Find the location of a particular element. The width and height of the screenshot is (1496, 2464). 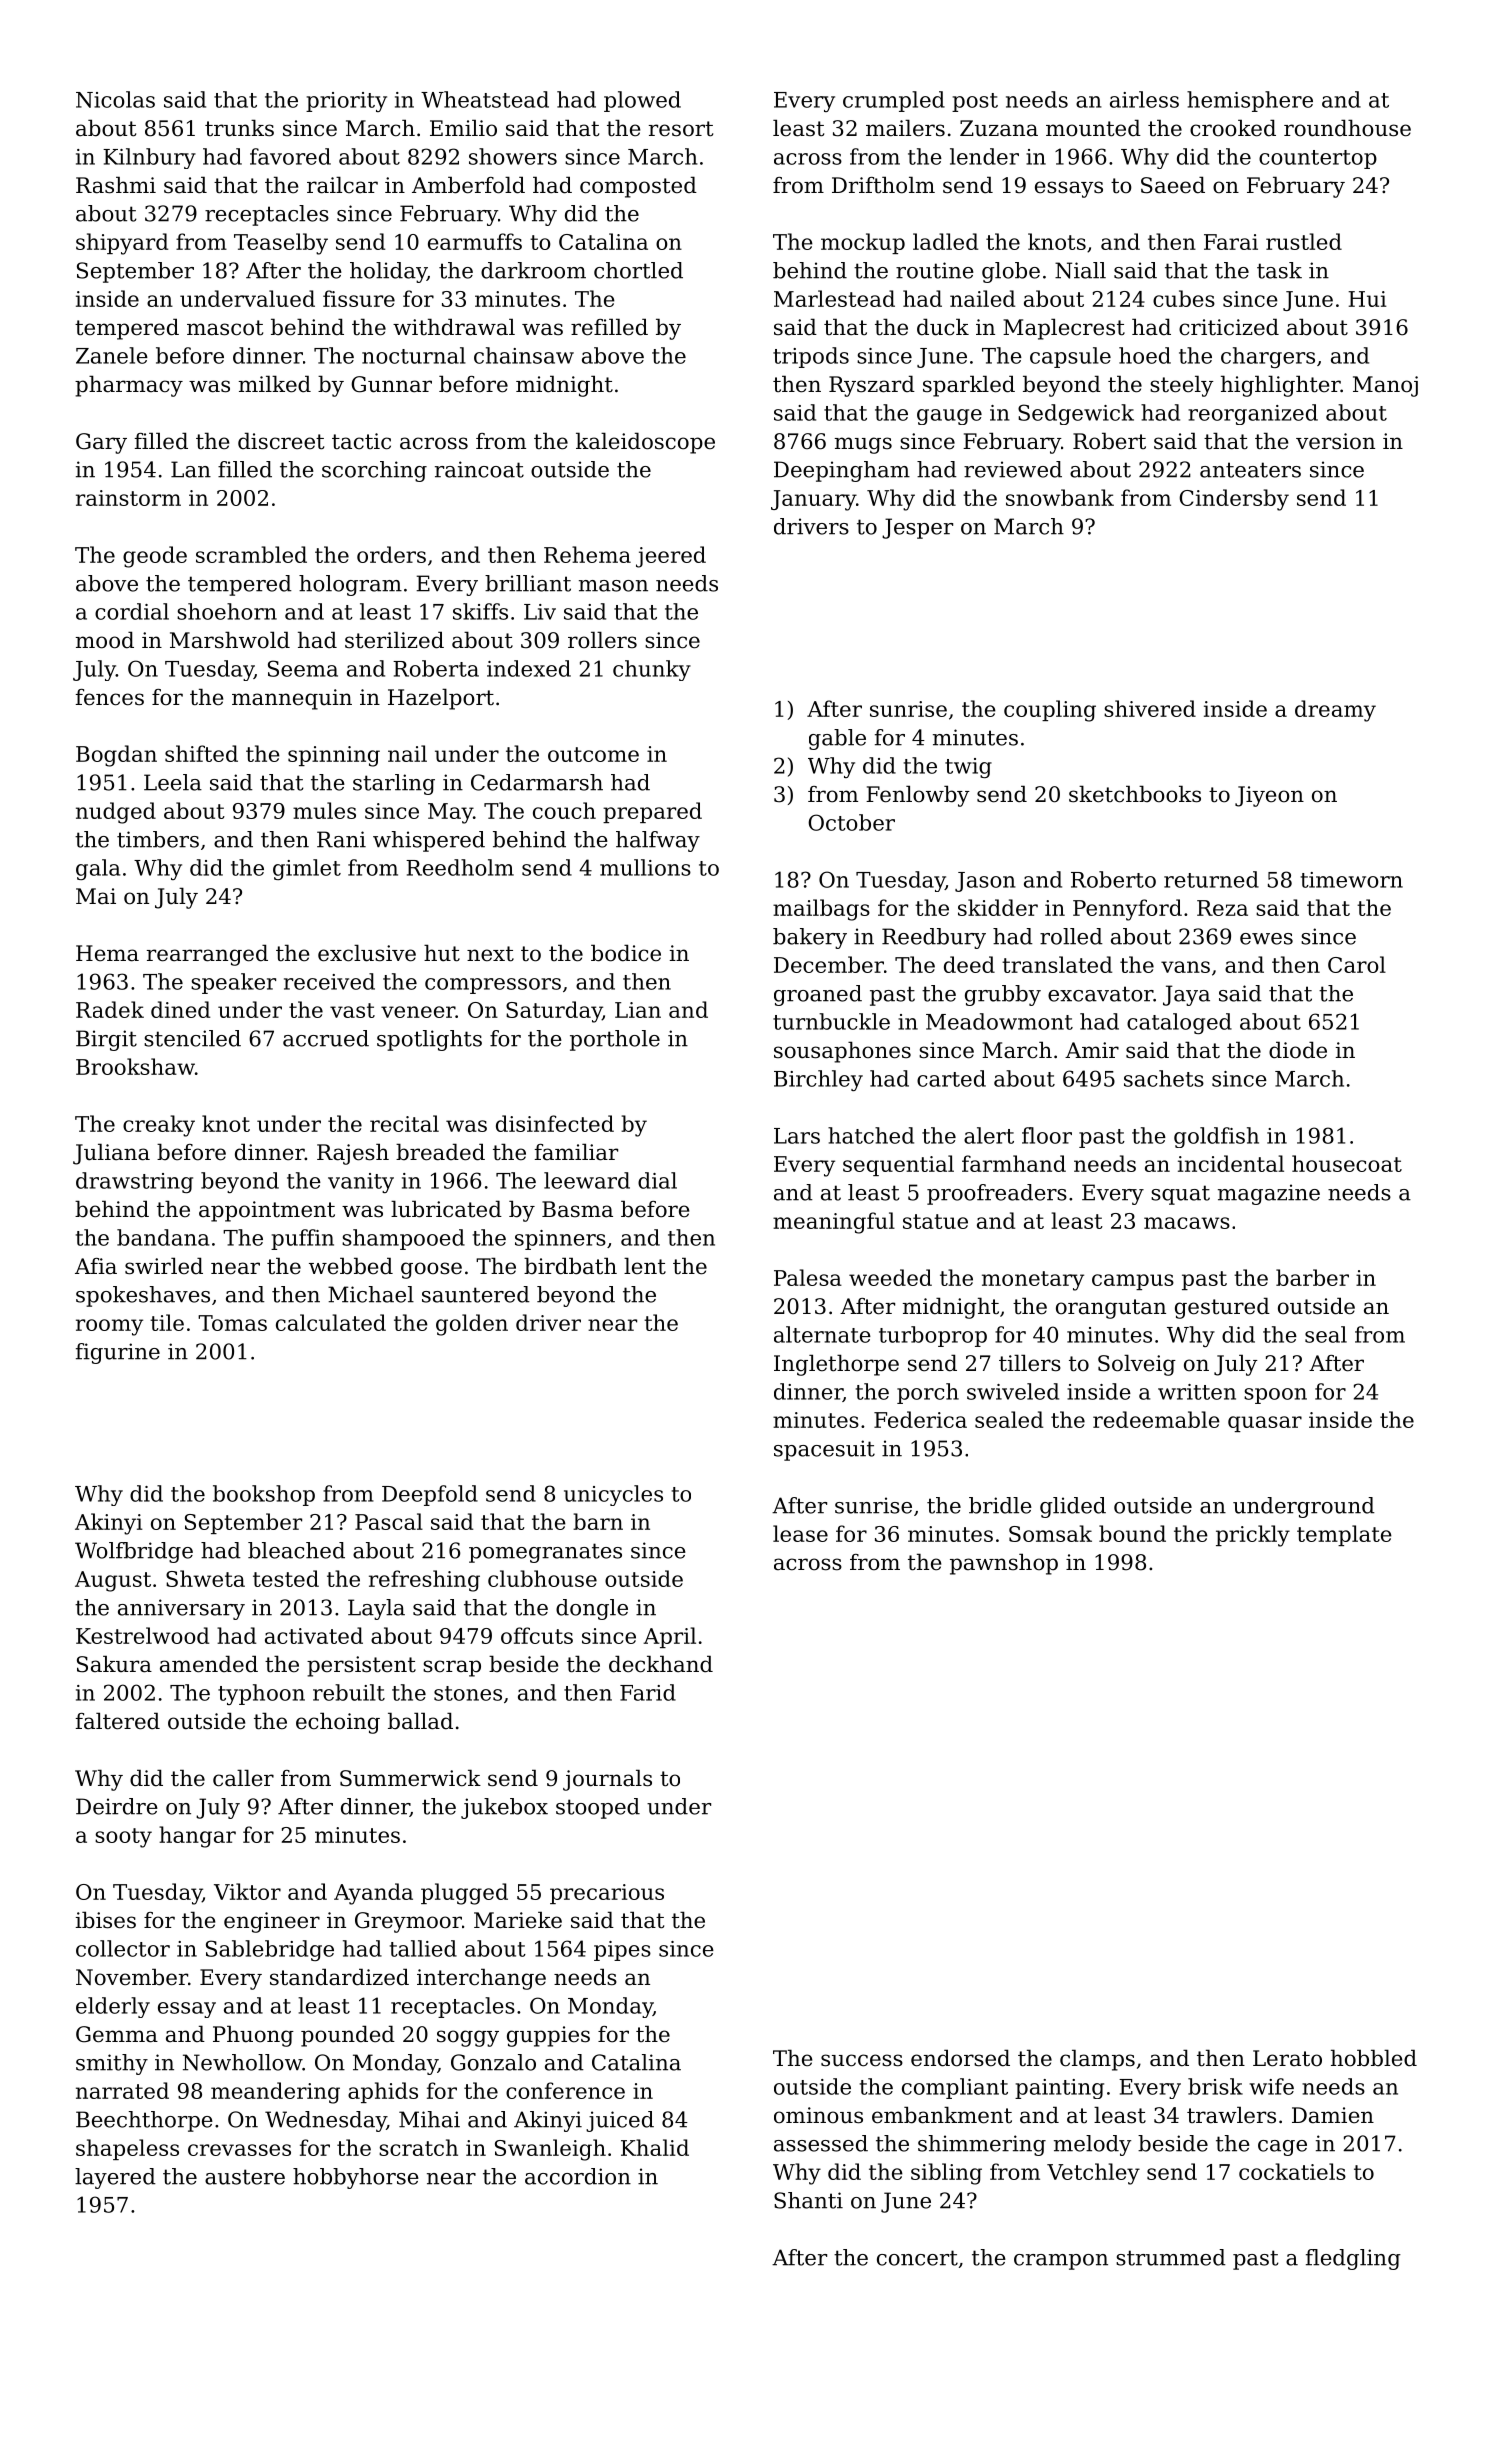

Rajesh is located at coordinates (353, 1154).
